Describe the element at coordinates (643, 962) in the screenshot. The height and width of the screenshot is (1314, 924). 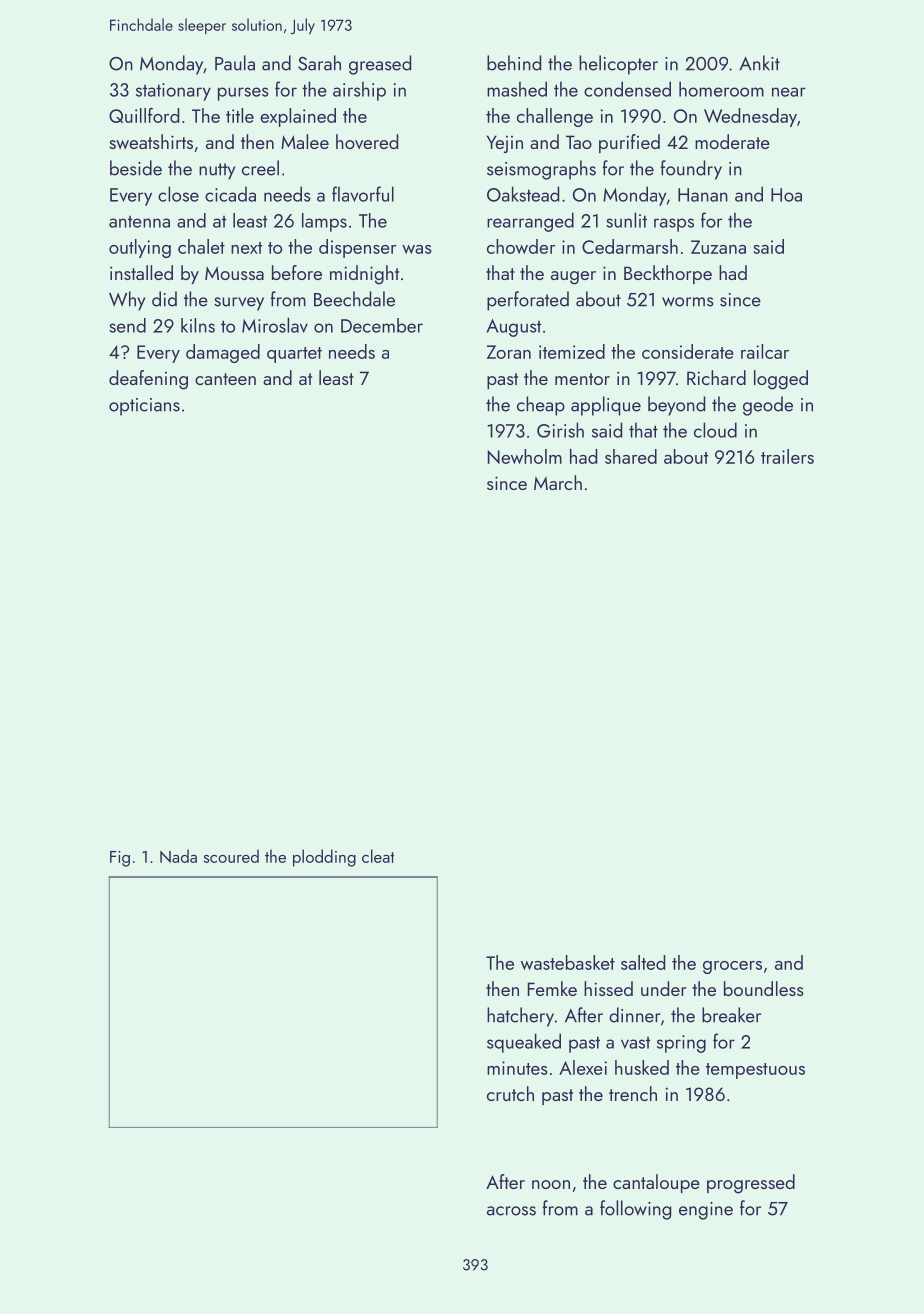
I see `salted` at that location.
